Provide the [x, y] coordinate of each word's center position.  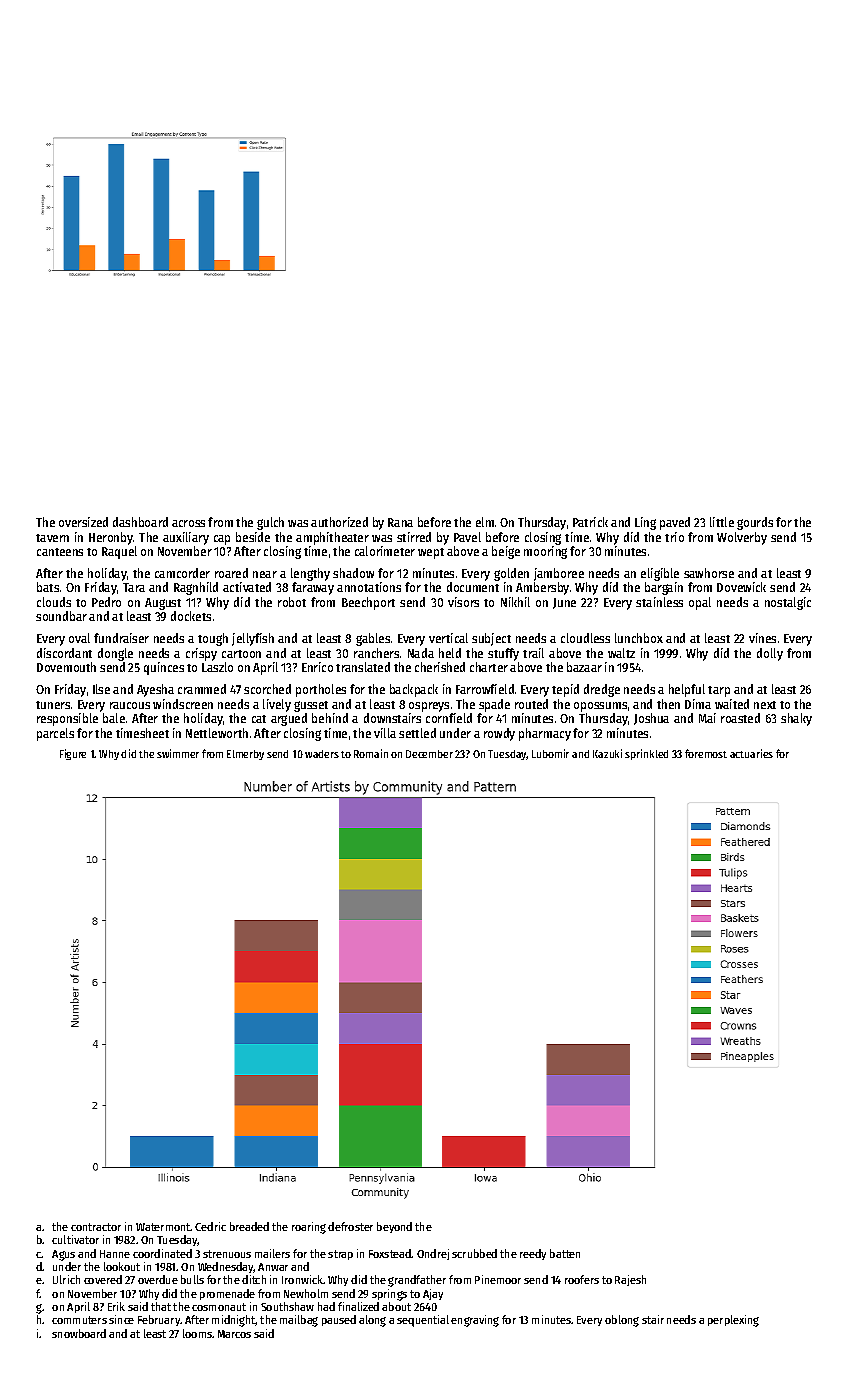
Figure [73, 754]
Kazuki [607, 753]
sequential [423, 1321]
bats [48, 587]
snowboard [79, 1333]
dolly [770, 654]
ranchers [376, 653]
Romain [371, 753]
